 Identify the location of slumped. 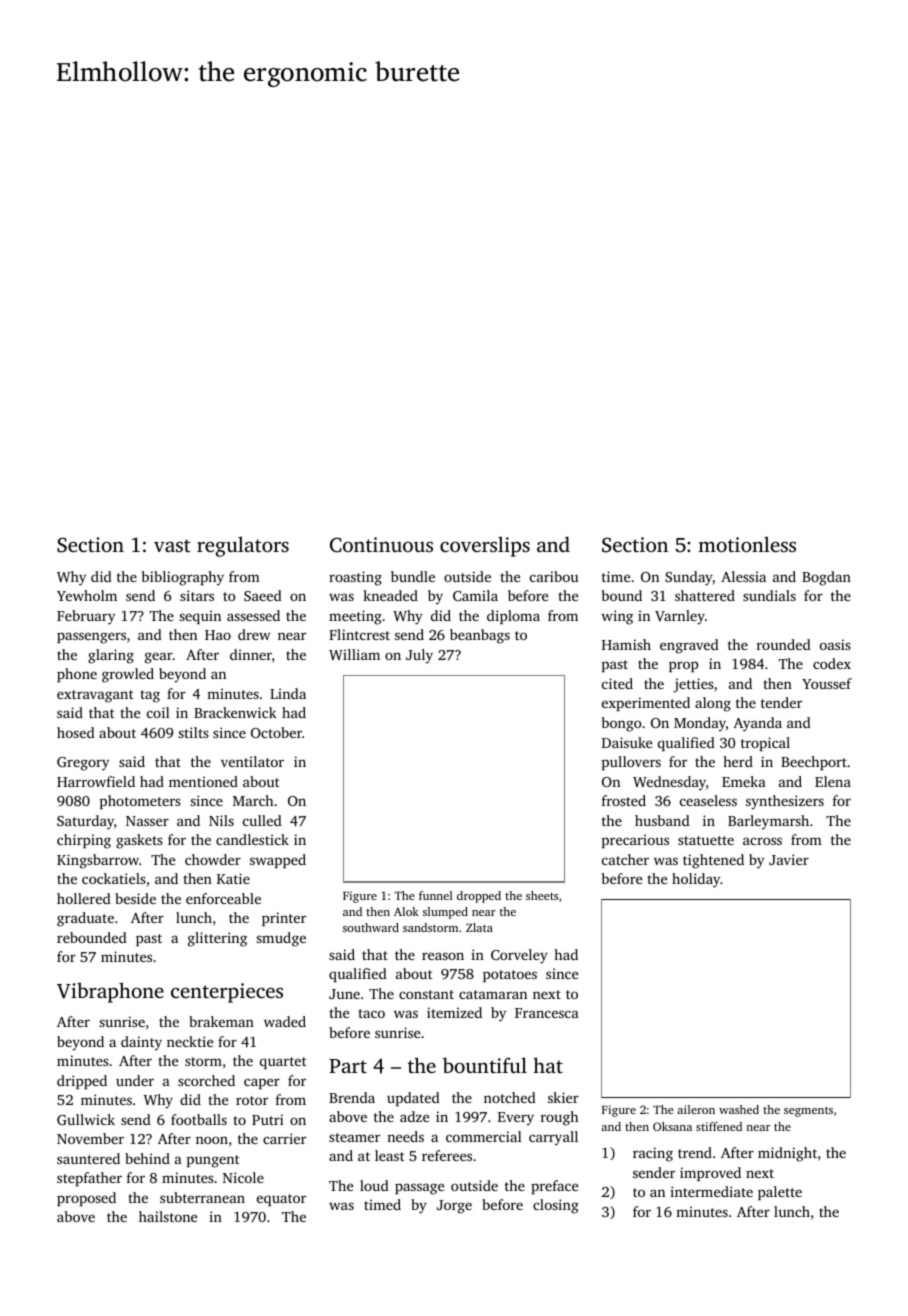
(445, 913).
